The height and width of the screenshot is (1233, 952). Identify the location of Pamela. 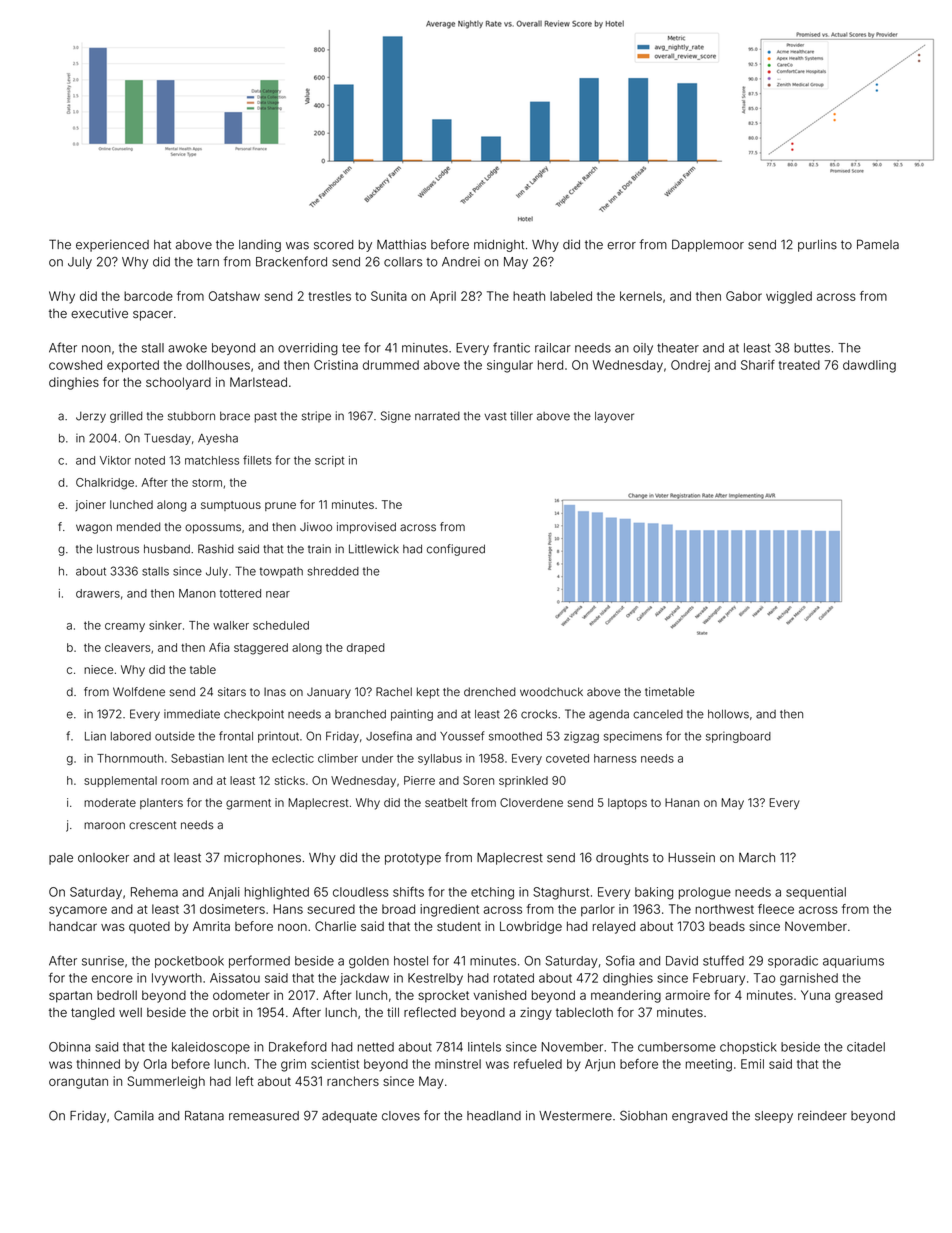
(878, 244).
